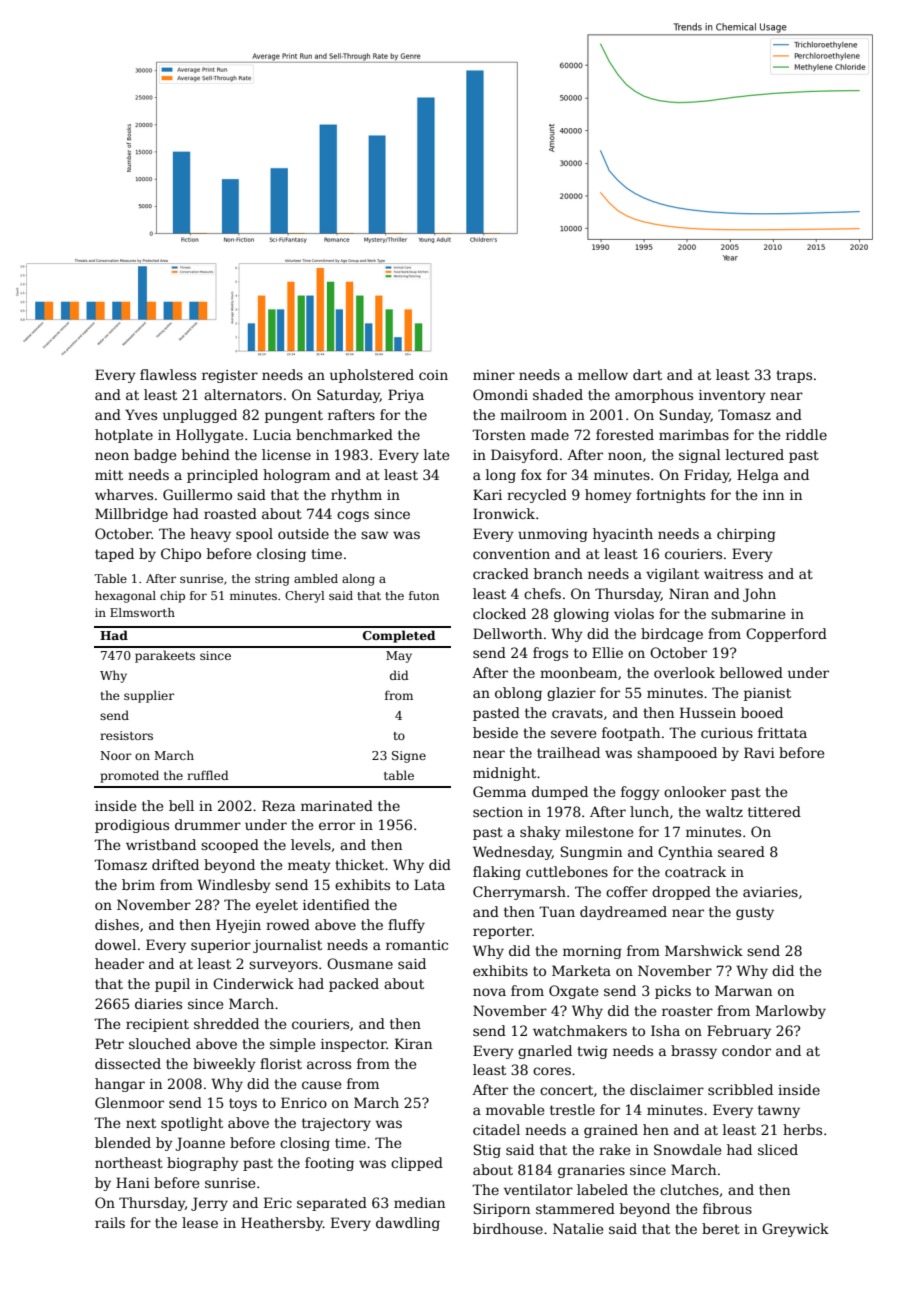 The image size is (924, 1308). I want to click on glowing, so click(581, 615).
